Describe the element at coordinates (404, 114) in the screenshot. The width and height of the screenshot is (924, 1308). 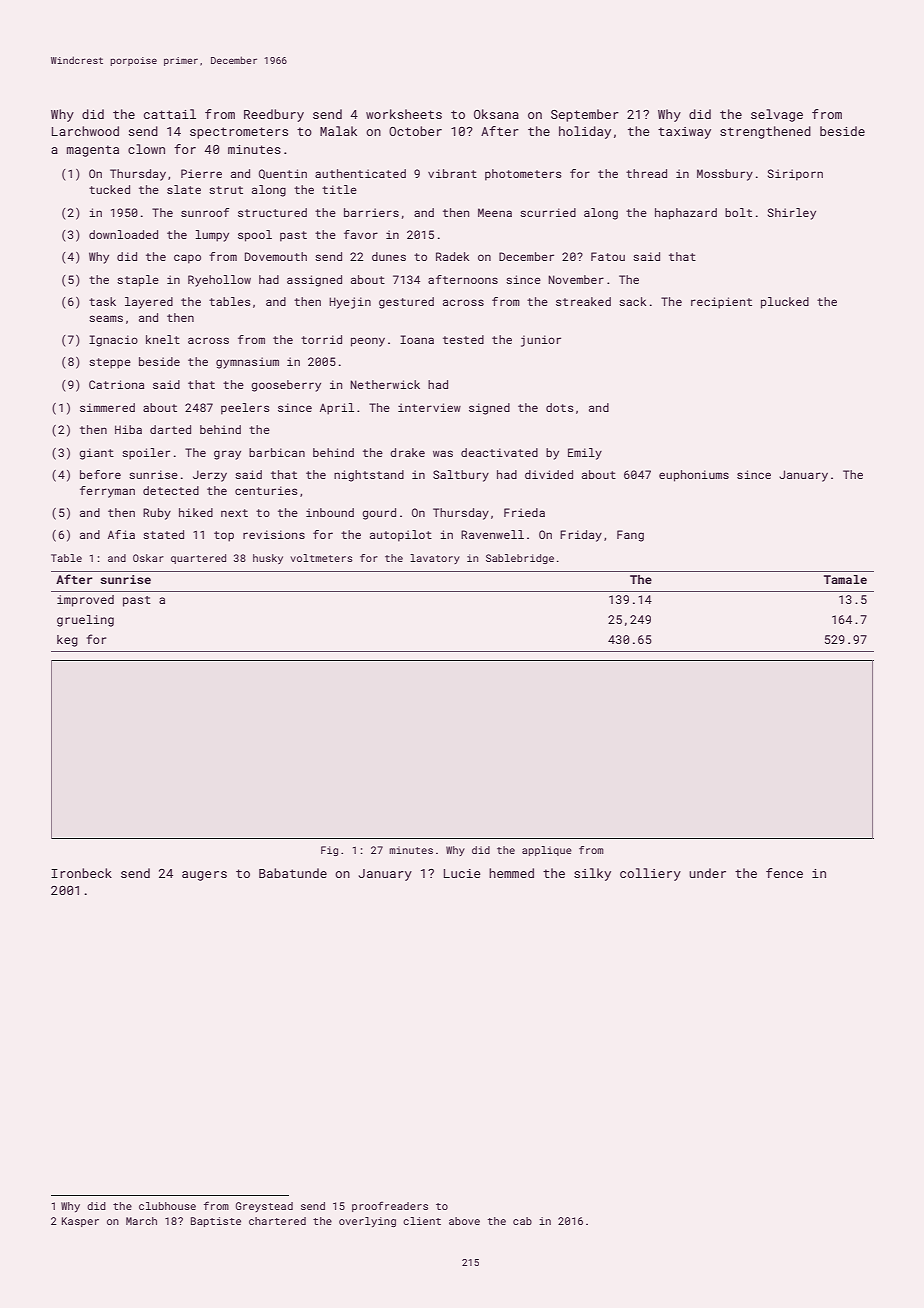
I see `worksheets` at that location.
